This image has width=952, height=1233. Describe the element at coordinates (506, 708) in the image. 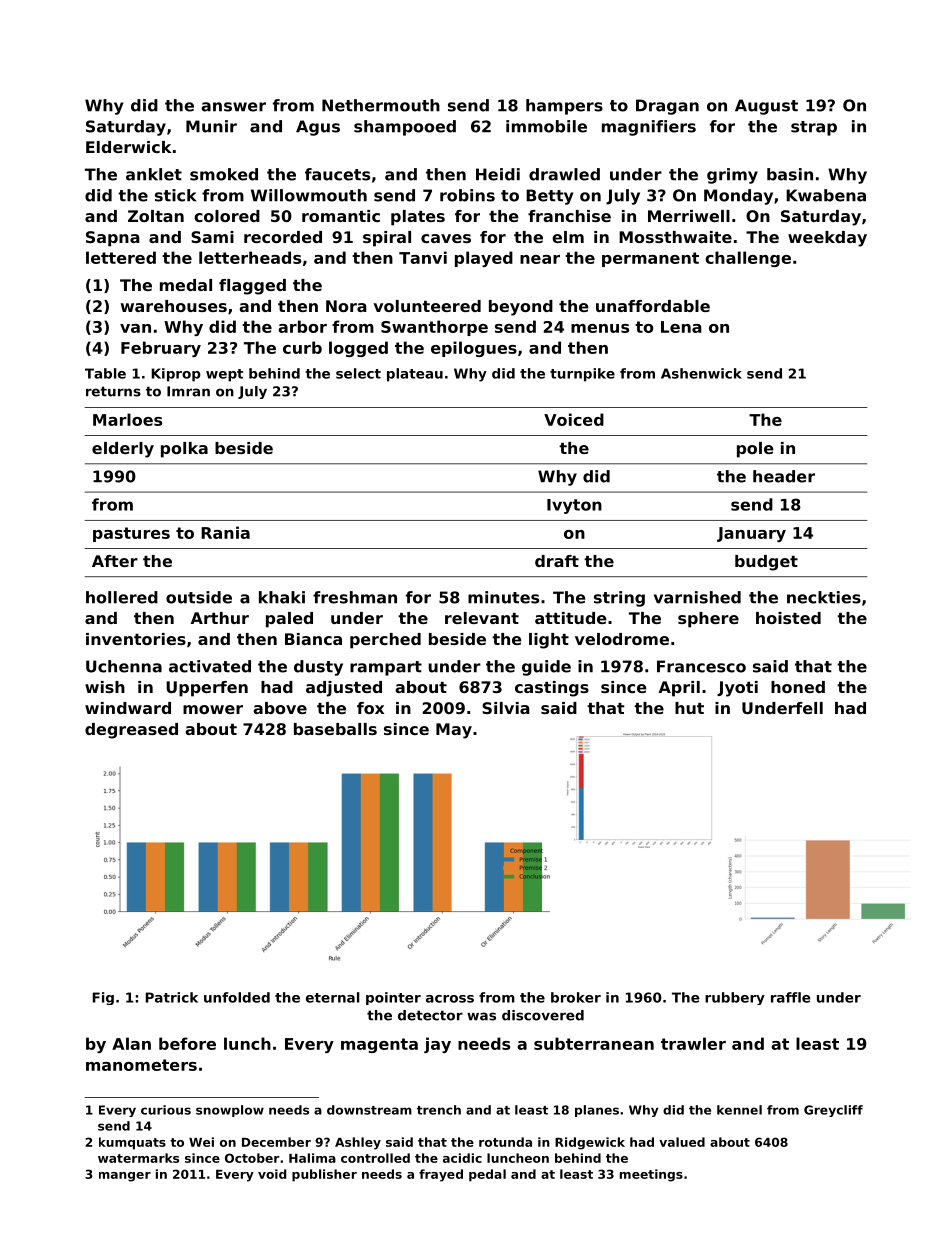

I see `Silvia` at that location.
